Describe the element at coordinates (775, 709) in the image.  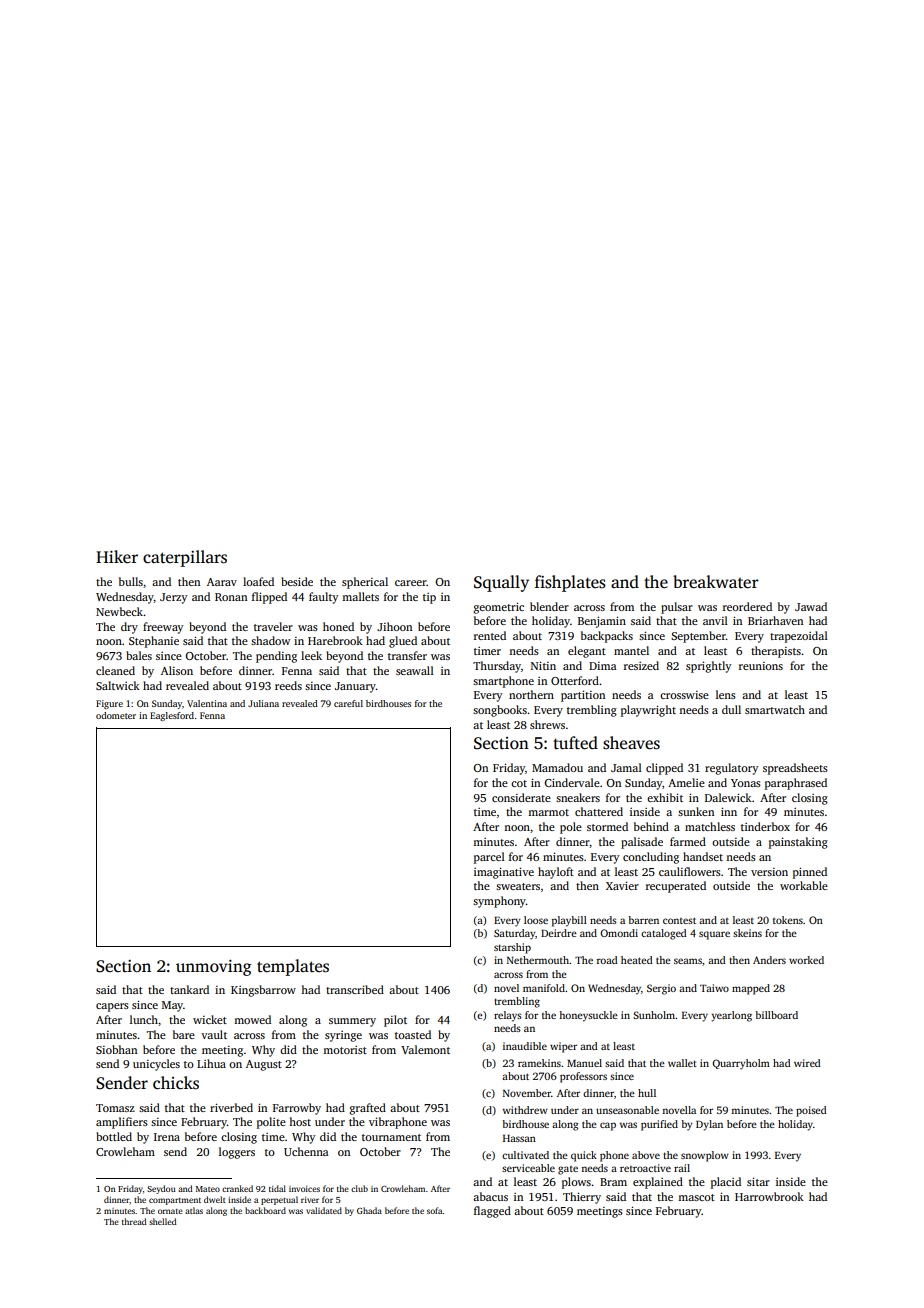
I see `smartwatch` at that location.
